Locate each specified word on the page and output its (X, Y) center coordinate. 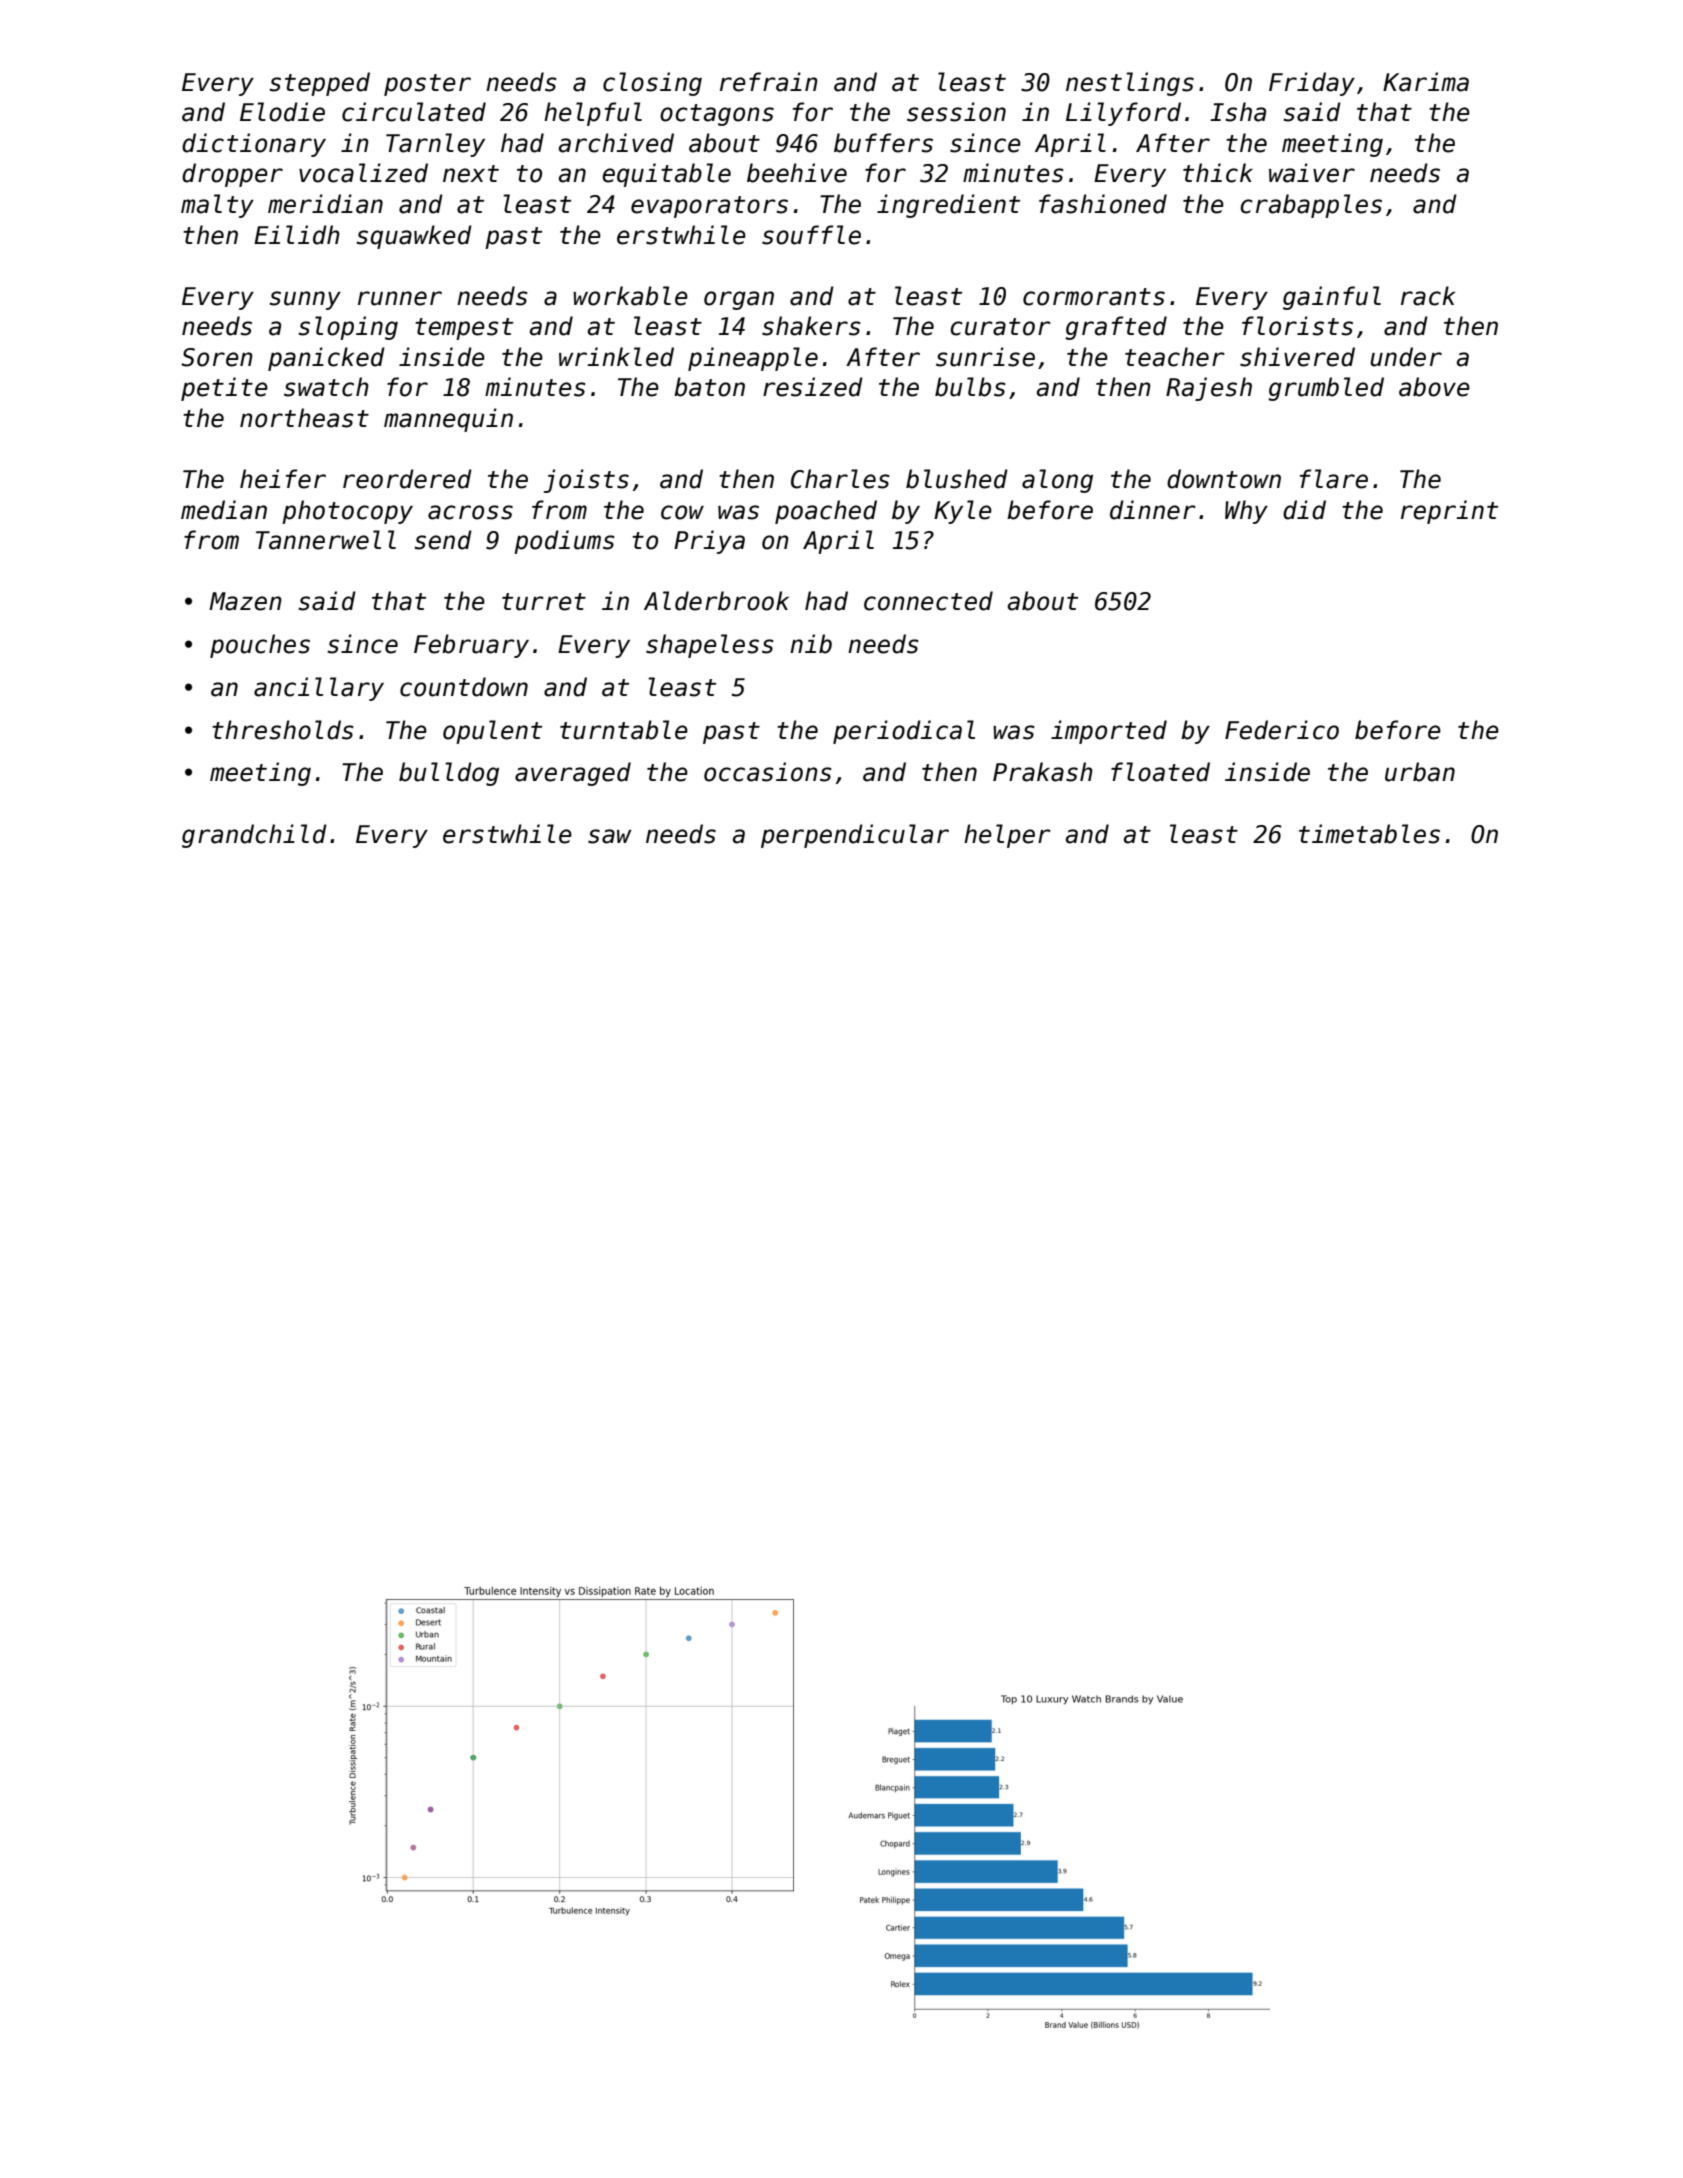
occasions (768, 772)
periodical (904, 732)
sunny (305, 300)
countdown (464, 687)
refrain (769, 82)
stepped (320, 84)
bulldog (449, 774)
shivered (1297, 357)
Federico (1282, 730)
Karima (1426, 82)
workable (630, 296)
